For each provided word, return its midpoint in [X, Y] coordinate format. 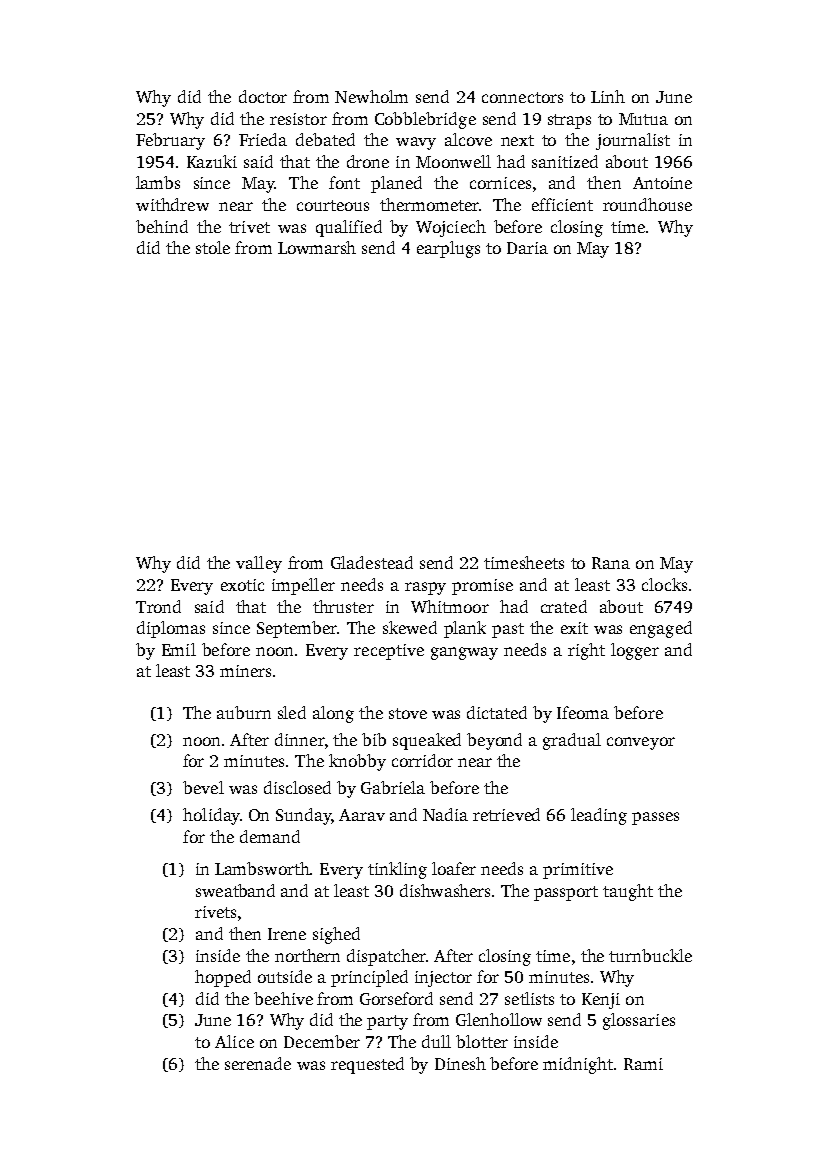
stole [213, 247]
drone [368, 161]
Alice [234, 1041]
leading [599, 816]
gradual [572, 741]
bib [374, 739]
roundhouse [647, 204]
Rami [643, 1064]
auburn [244, 712]
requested [367, 1065]
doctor [263, 96]
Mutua [643, 119]
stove [408, 713]
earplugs [448, 249]
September [297, 629]
